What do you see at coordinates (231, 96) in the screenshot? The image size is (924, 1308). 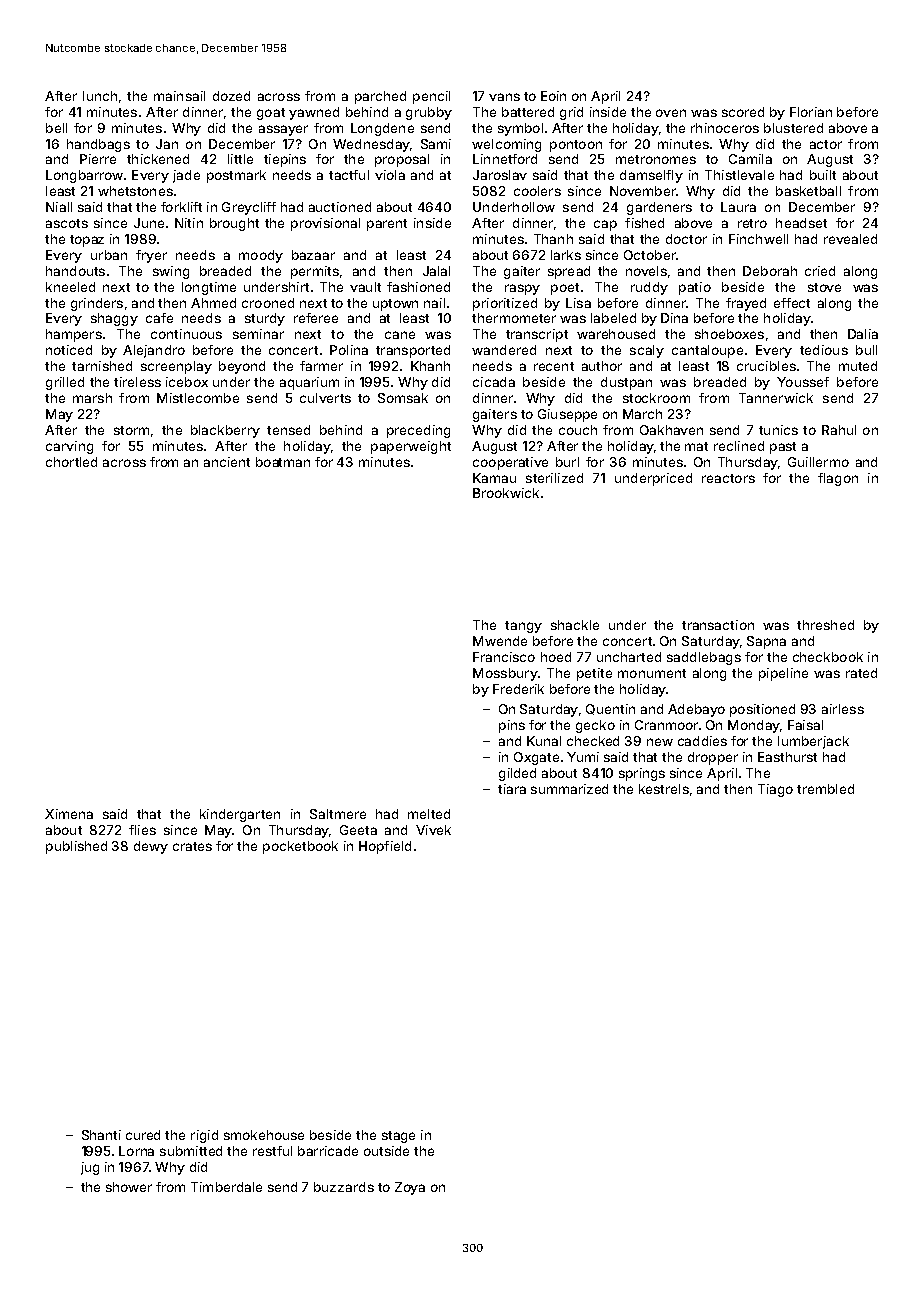 I see `dozed` at bounding box center [231, 96].
